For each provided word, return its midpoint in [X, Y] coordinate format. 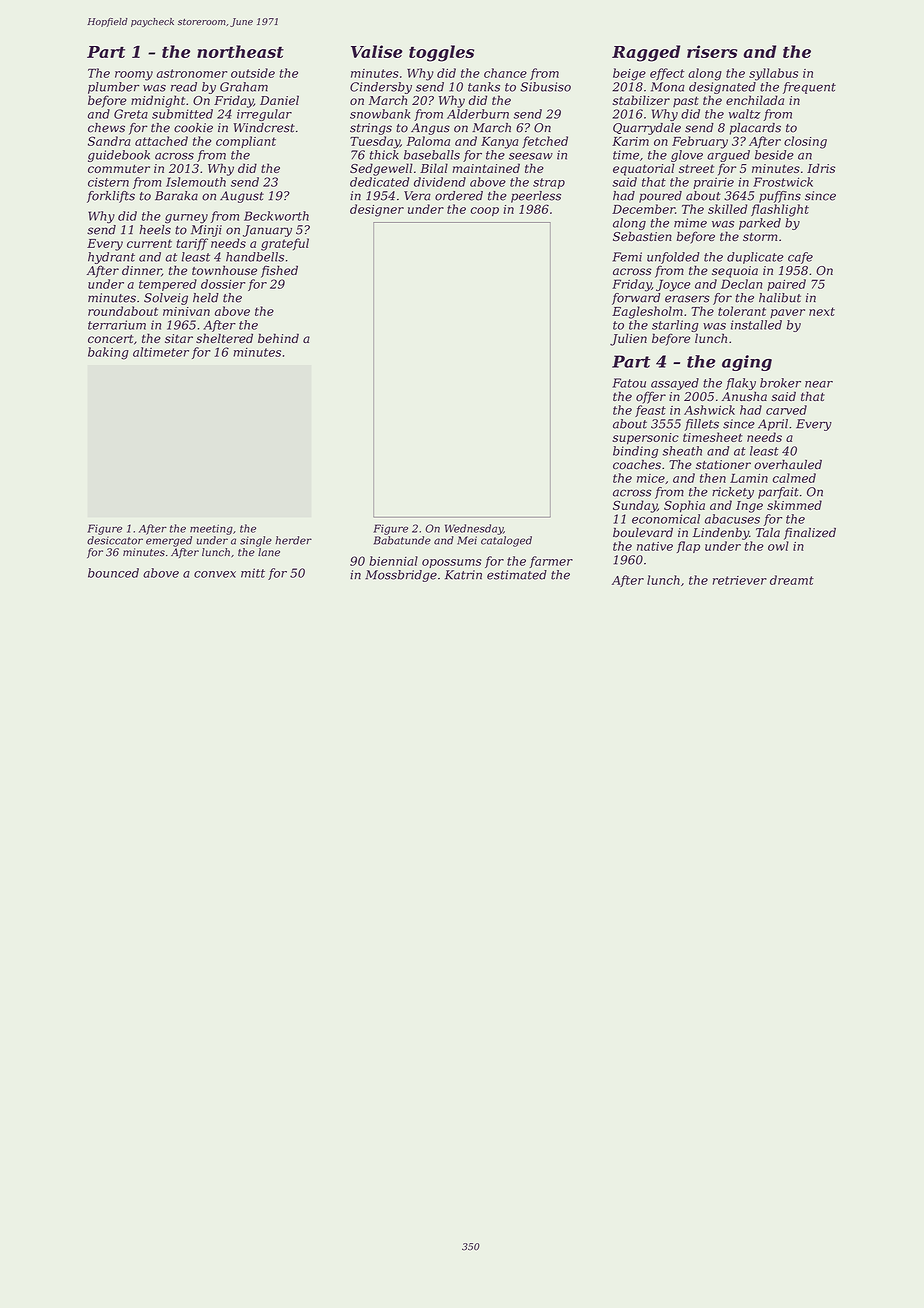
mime [690, 223]
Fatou [629, 383]
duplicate [755, 258]
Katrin [463, 575]
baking [108, 353]
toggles [441, 53]
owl [778, 546]
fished [279, 271]
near [819, 384]
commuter [119, 168]
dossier [223, 284]
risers [712, 51]
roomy [134, 76]
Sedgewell [381, 169]
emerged [169, 541]
